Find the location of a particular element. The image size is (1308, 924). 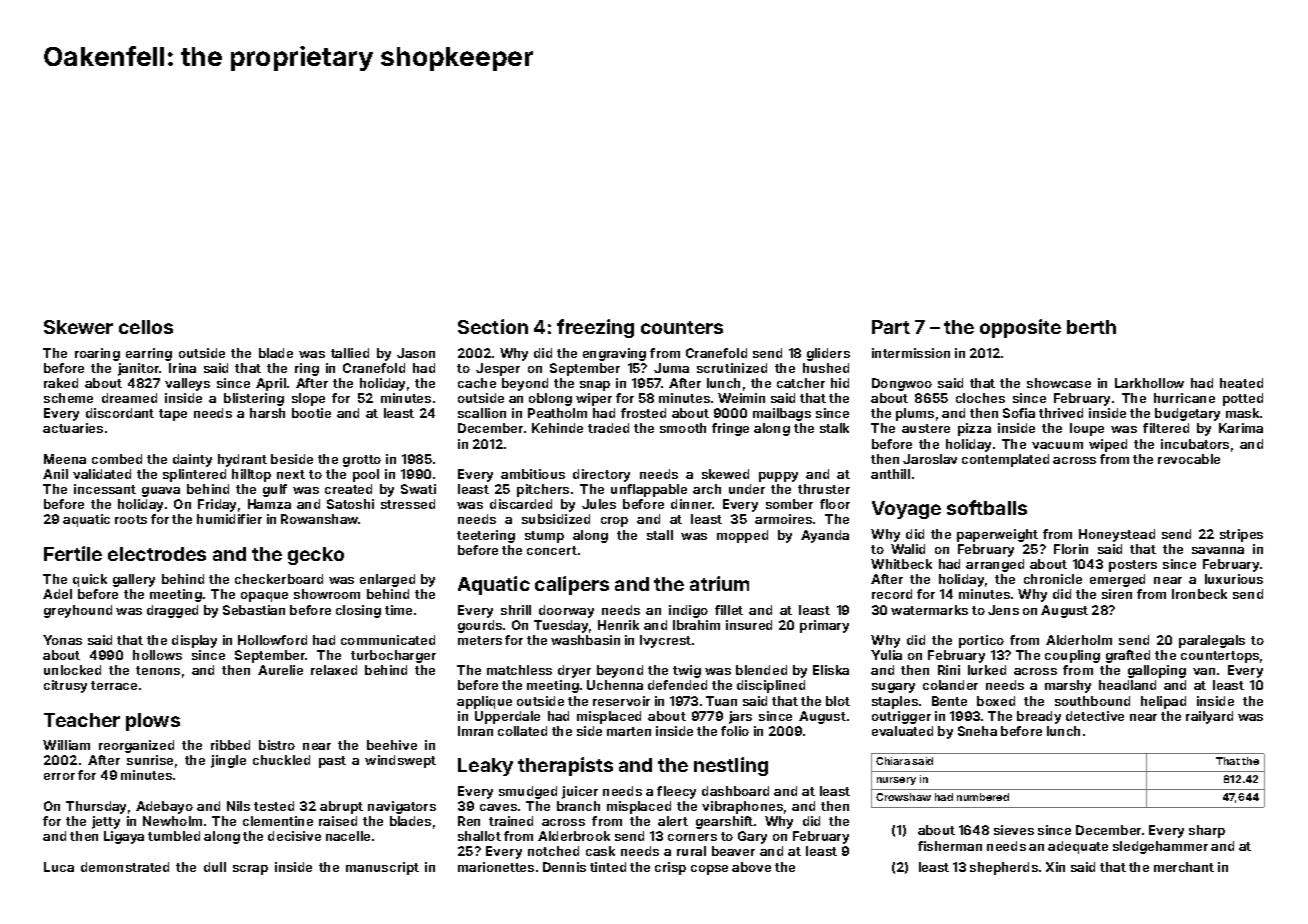

Dongwoo is located at coordinates (902, 384).
